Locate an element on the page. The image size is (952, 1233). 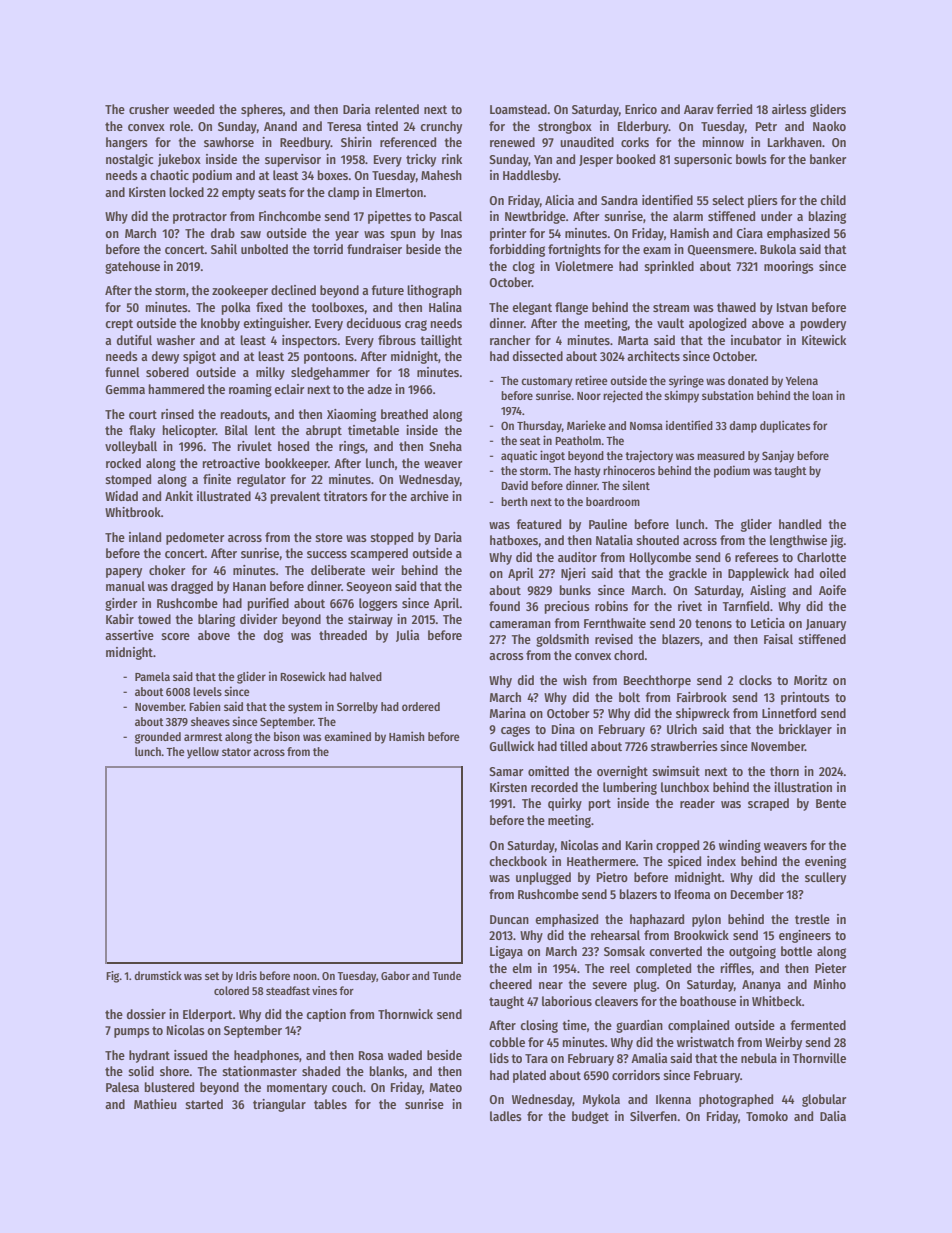
crept is located at coordinates (119, 325).
